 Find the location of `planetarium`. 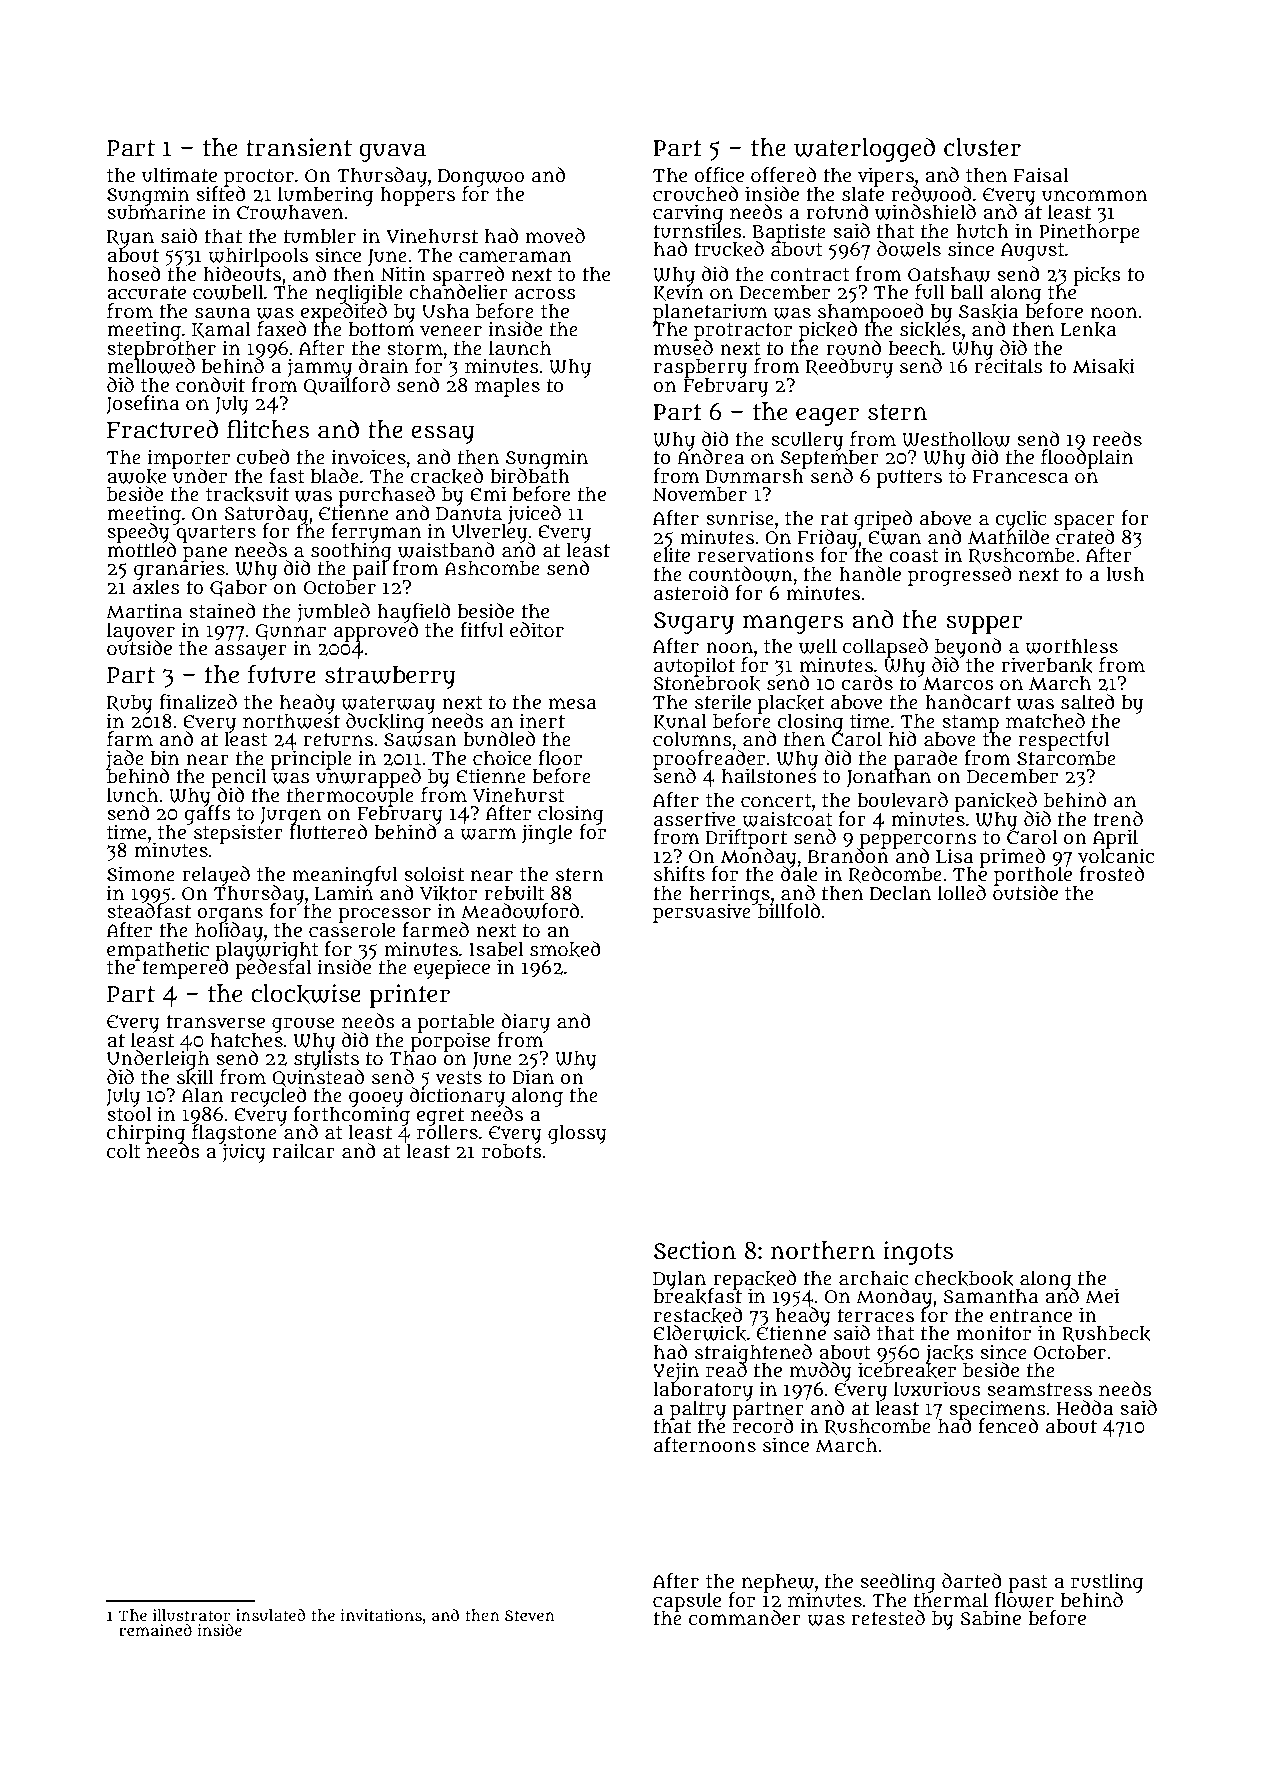

planetarium is located at coordinates (710, 312).
